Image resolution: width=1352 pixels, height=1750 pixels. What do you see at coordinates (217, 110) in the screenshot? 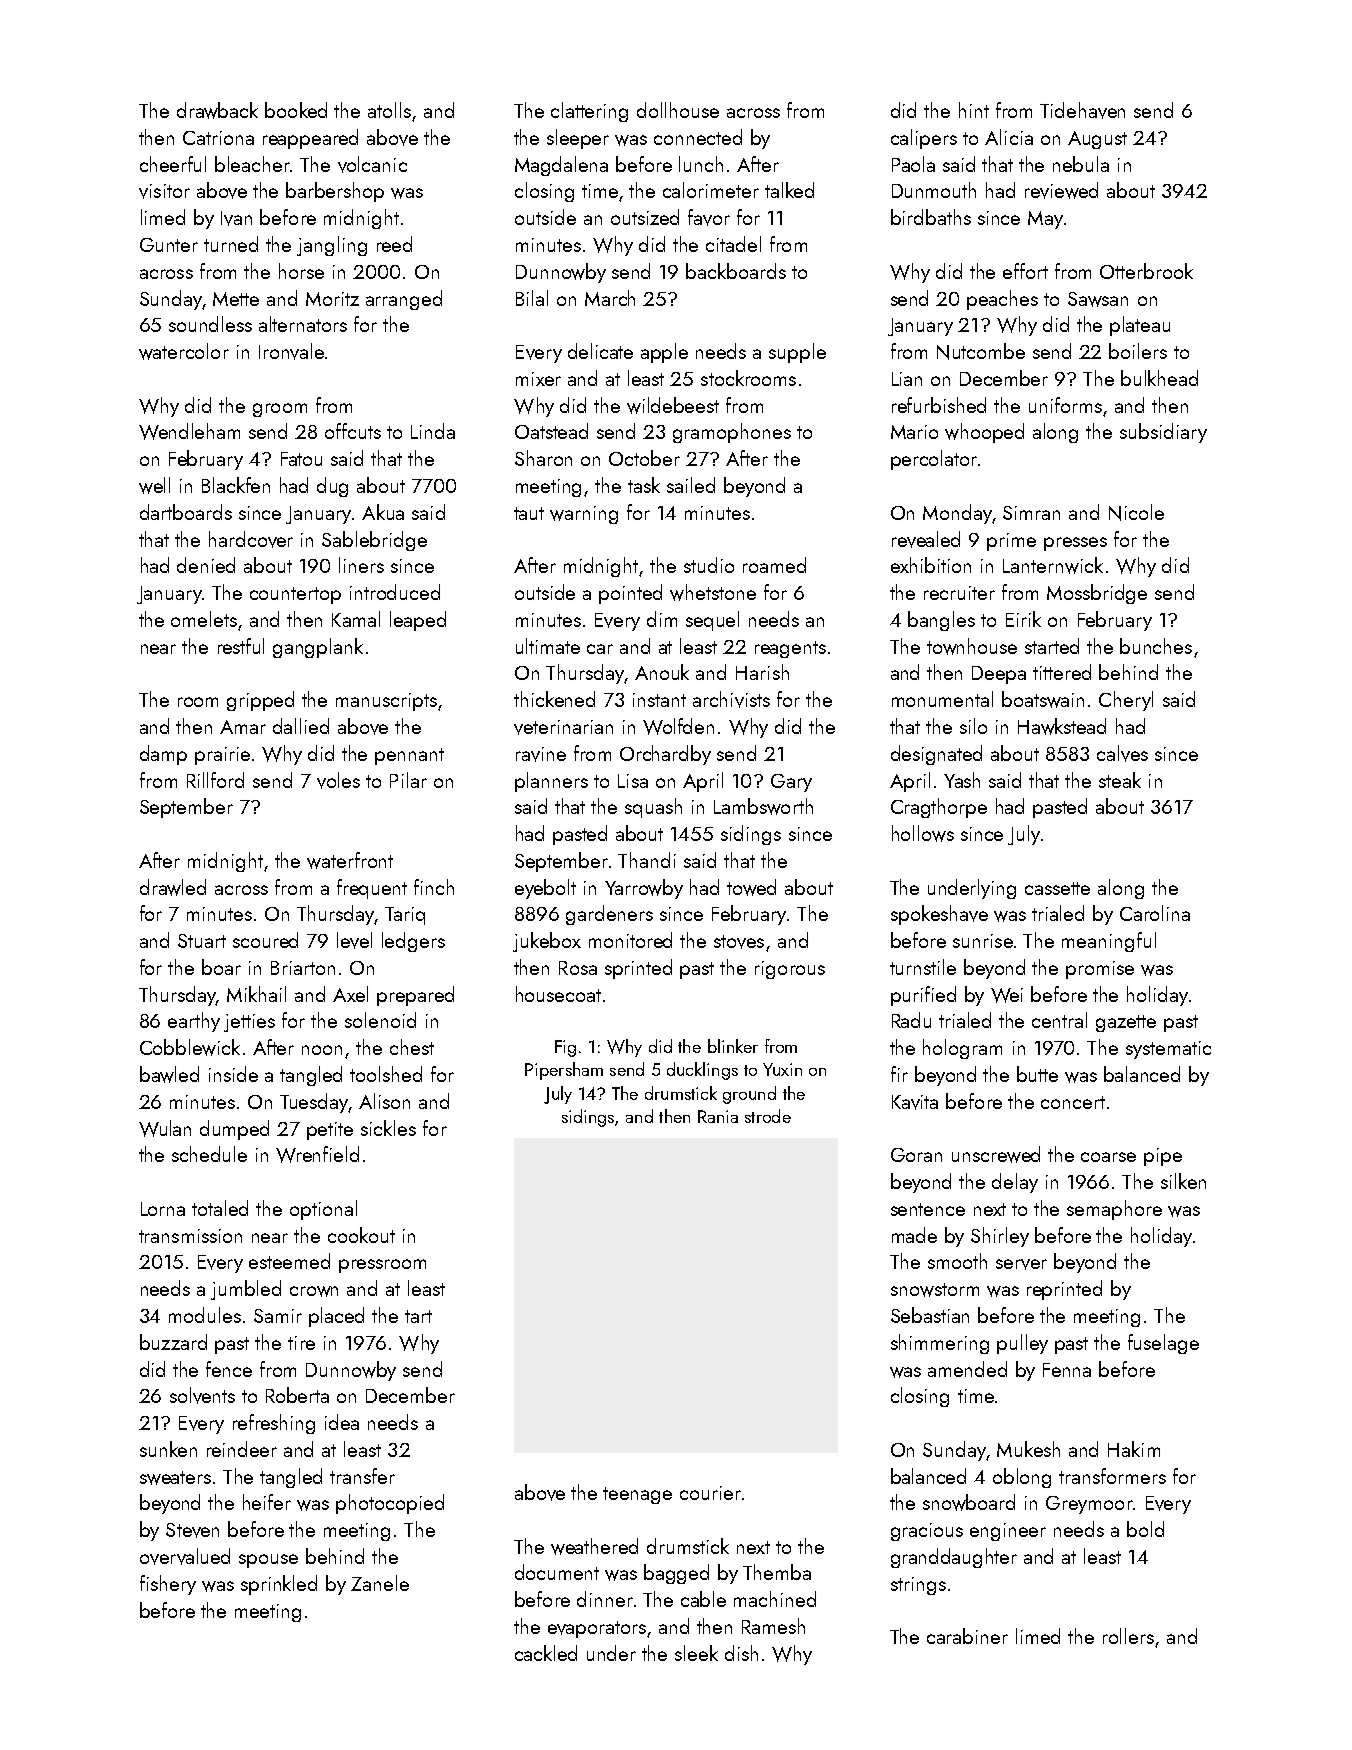
I see `drawback` at bounding box center [217, 110].
